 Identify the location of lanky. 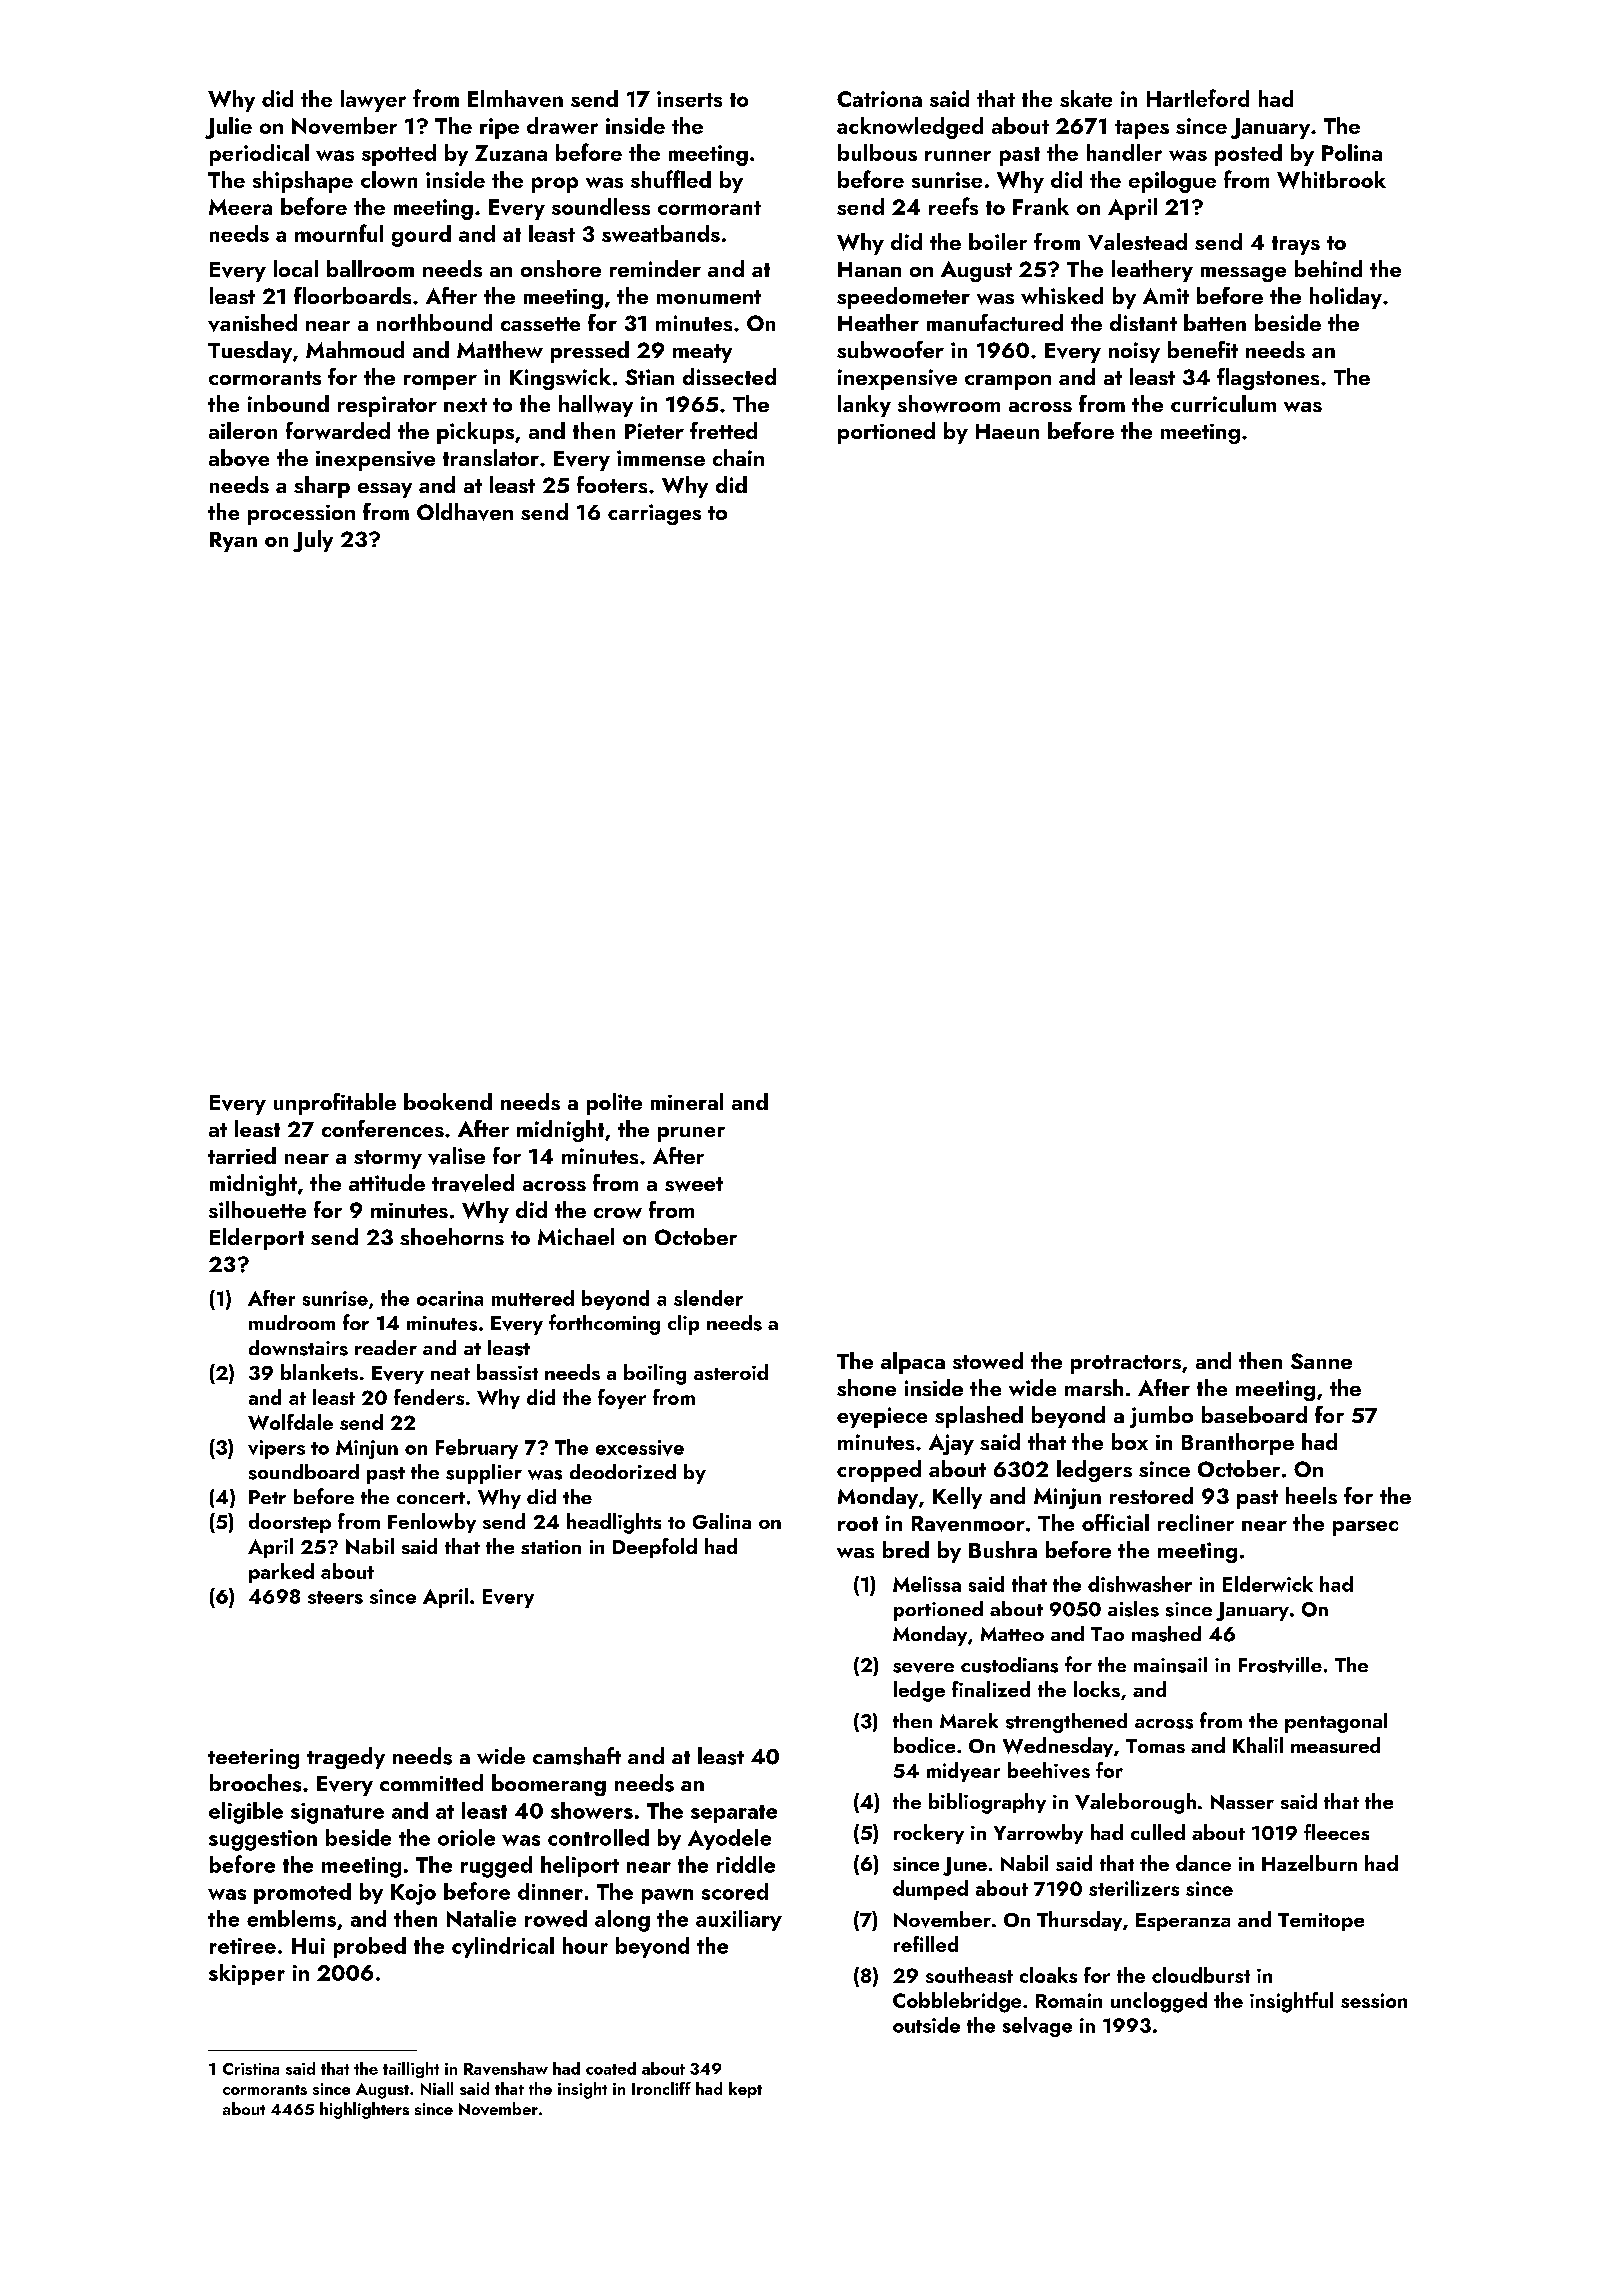
(864, 406).
